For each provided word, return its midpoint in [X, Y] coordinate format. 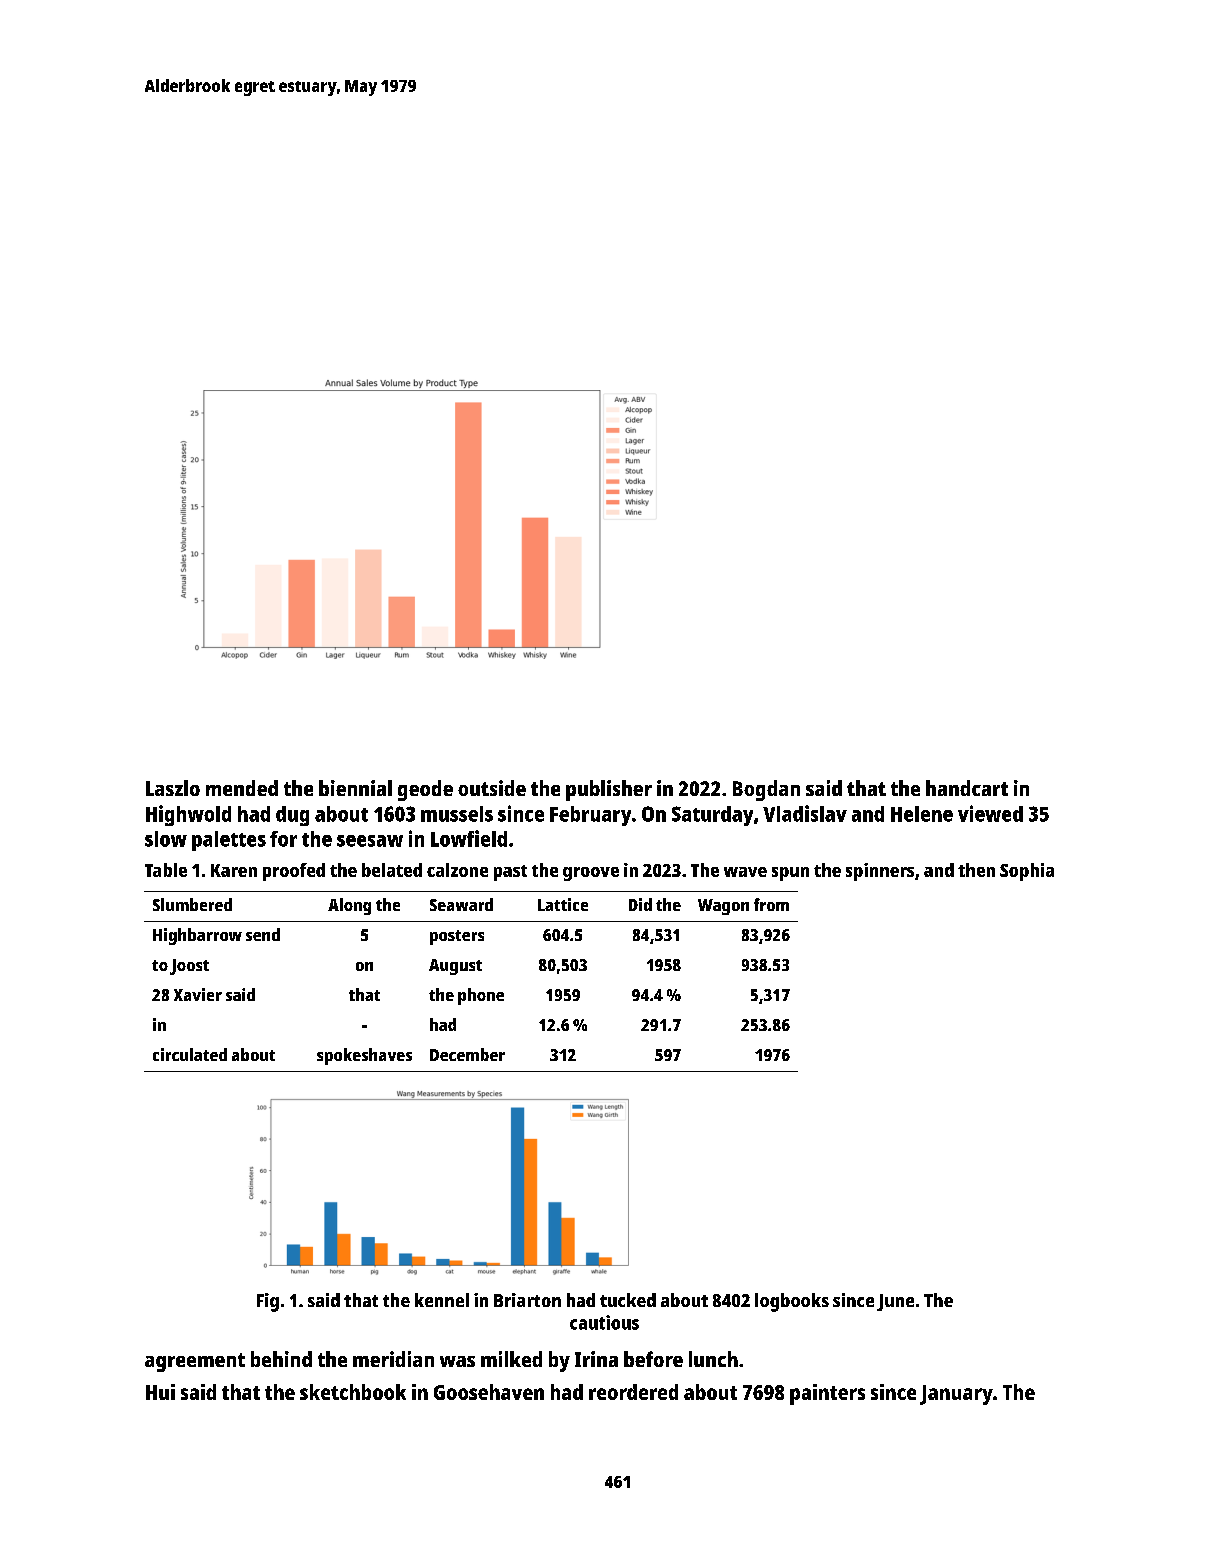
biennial [355, 788]
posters [457, 937]
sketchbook [353, 1392]
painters [827, 1394]
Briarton [527, 1300]
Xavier [198, 994]
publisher [609, 790]
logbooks [792, 1302]
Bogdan [766, 790]
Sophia [1027, 872]
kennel [442, 1300]
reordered [633, 1392]
